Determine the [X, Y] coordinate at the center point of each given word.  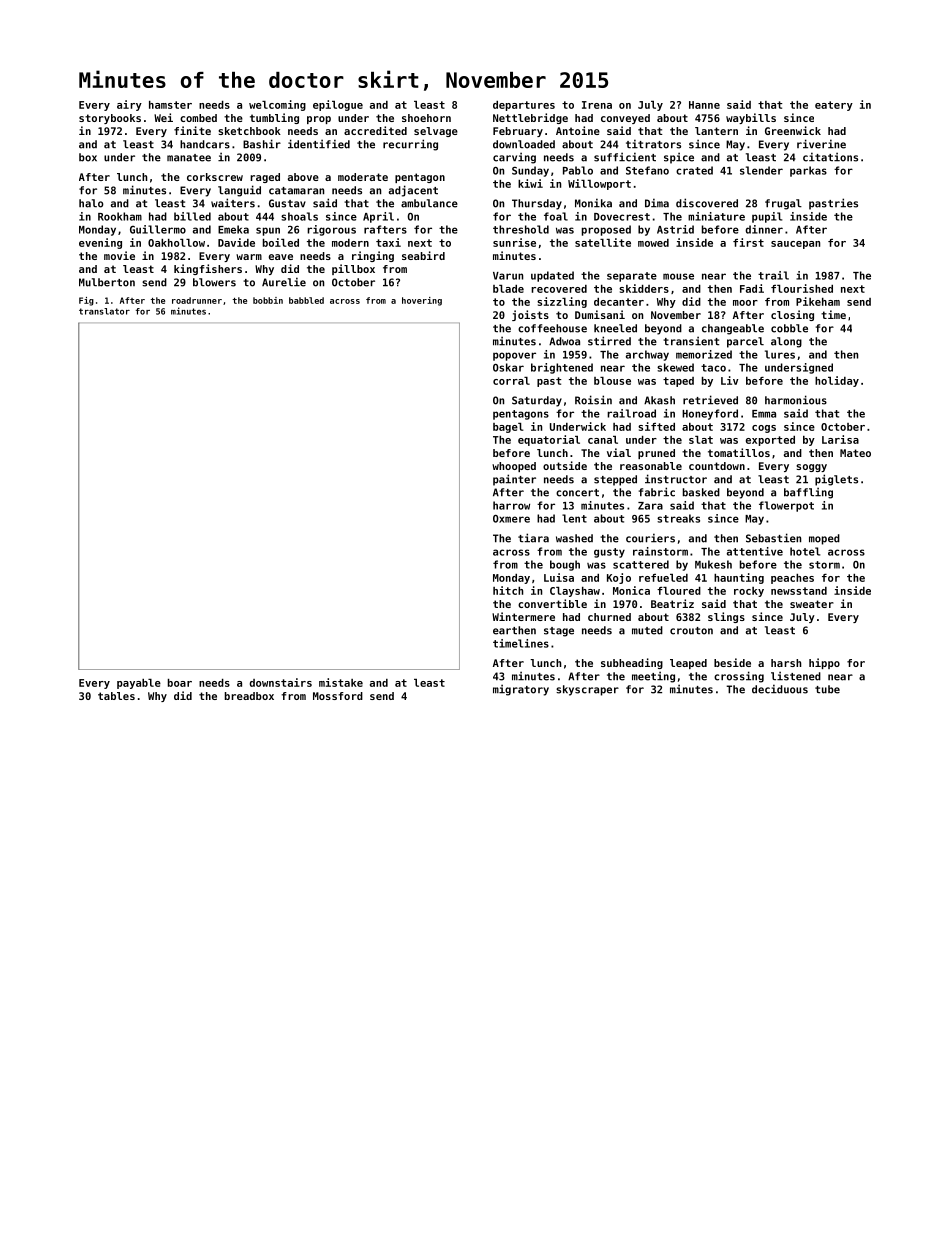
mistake [341, 682]
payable [139, 684]
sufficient [625, 157]
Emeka [233, 229]
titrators [653, 144]
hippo [824, 663]
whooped [514, 467]
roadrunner [197, 300]
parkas [808, 171]
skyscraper [587, 690]
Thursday [537, 204]
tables [116, 696]
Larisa [840, 439]
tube [827, 689]
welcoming [277, 105]
